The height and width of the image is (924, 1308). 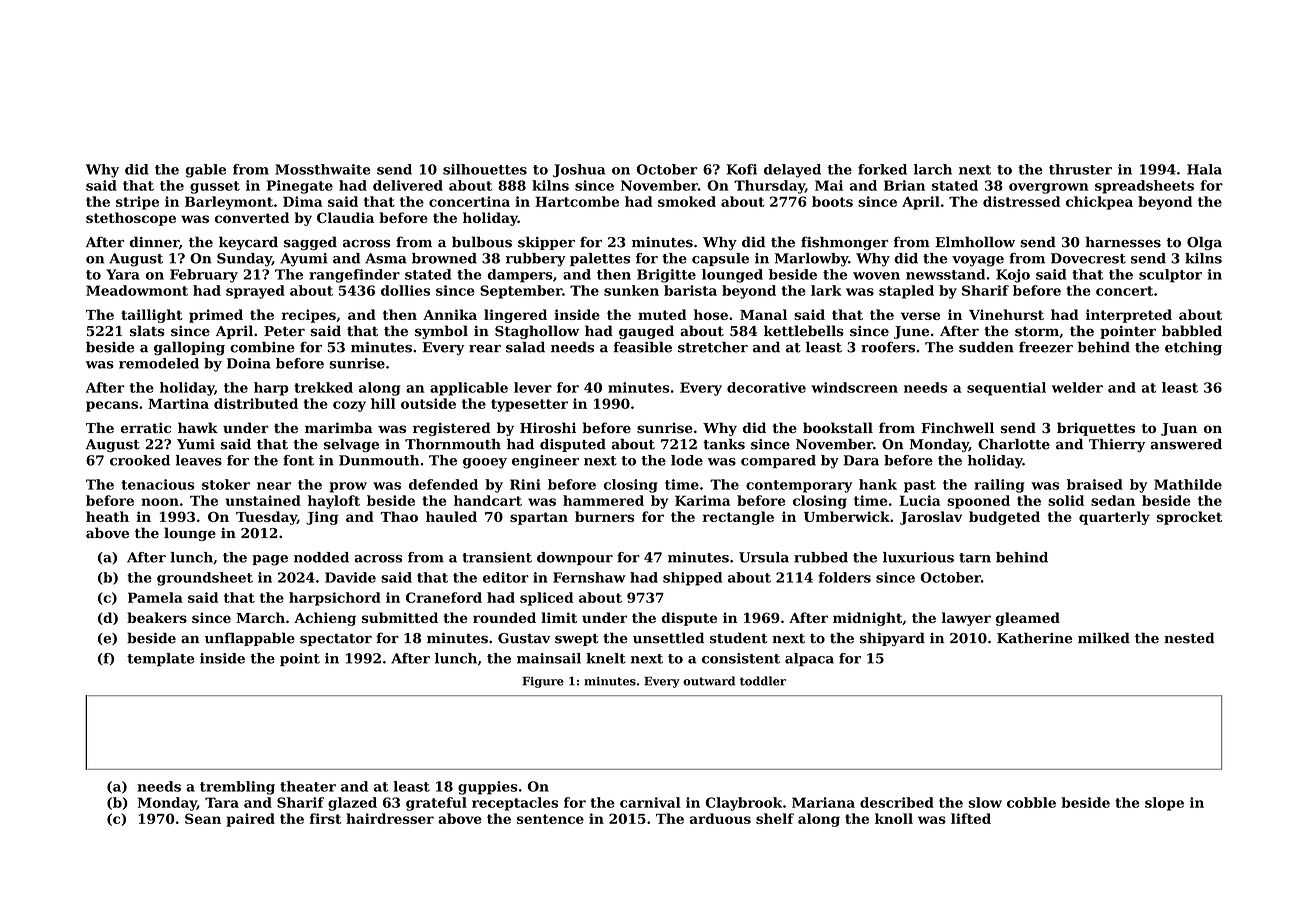 What do you see at coordinates (485, 169) in the image?
I see `silhouettes` at bounding box center [485, 169].
